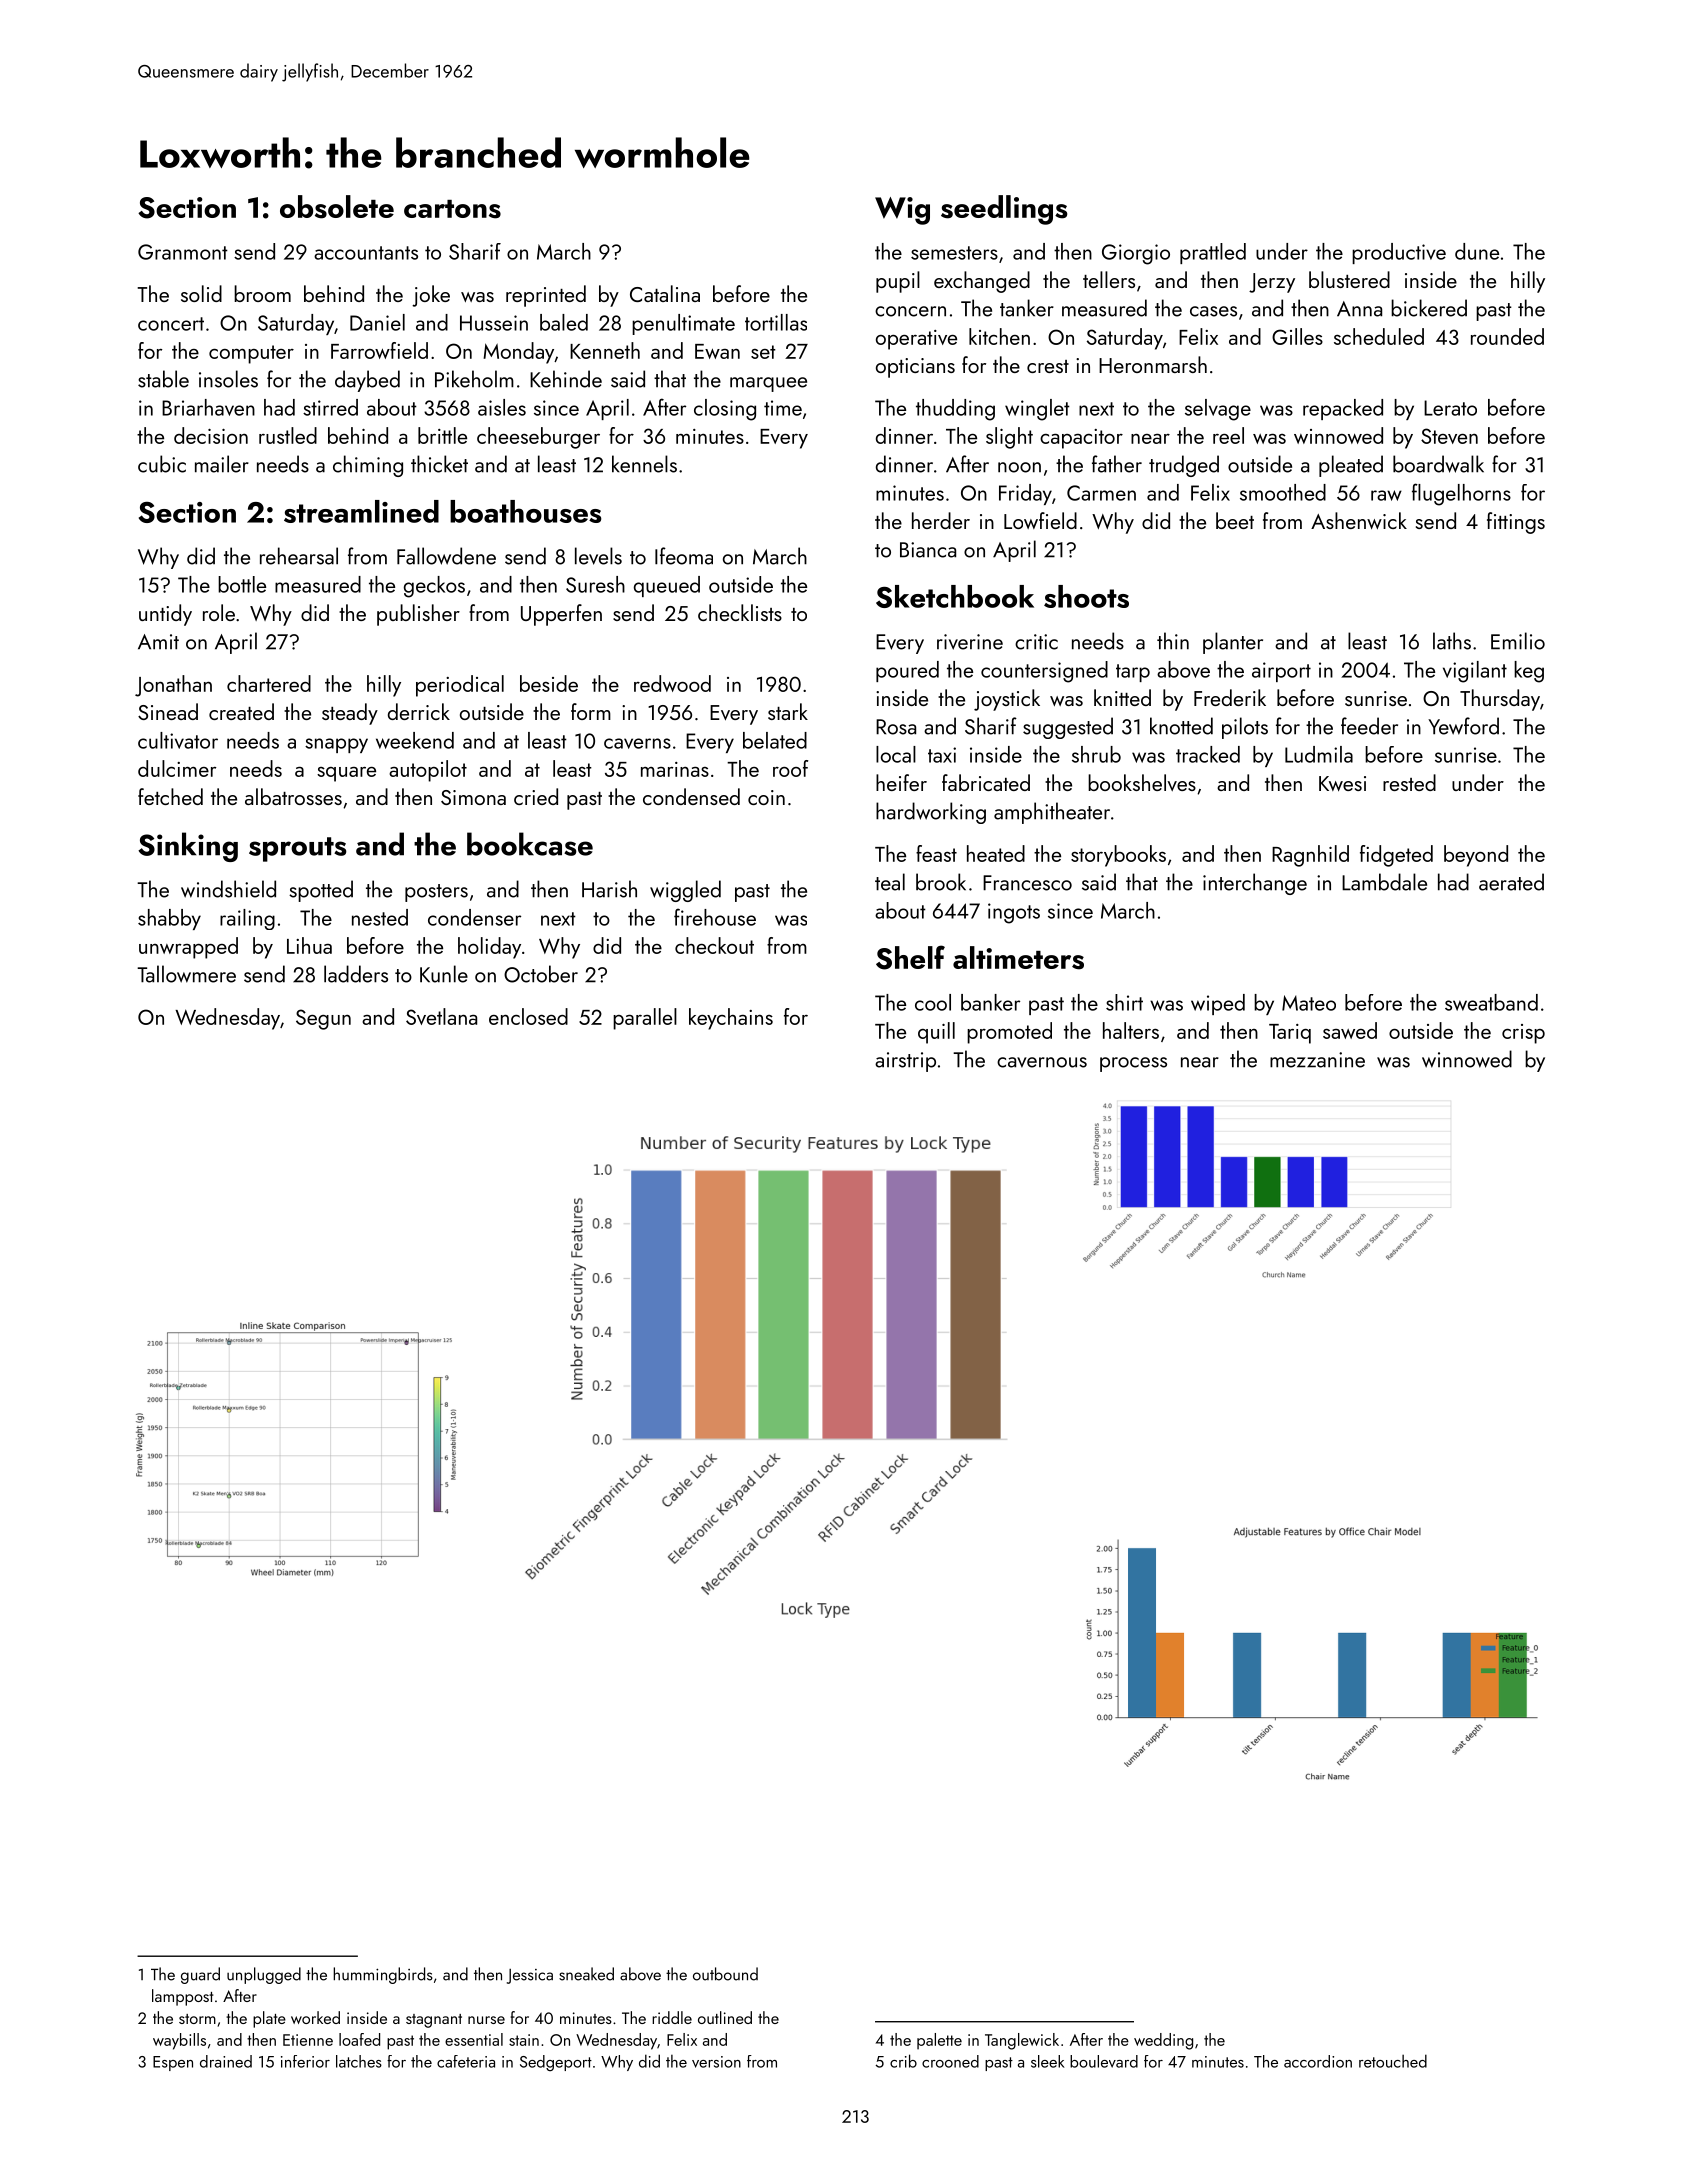 This image has height=2178, width=1683. What do you see at coordinates (1213, 253) in the image?
I see `prattled` at bounding box center [1213, 253].
